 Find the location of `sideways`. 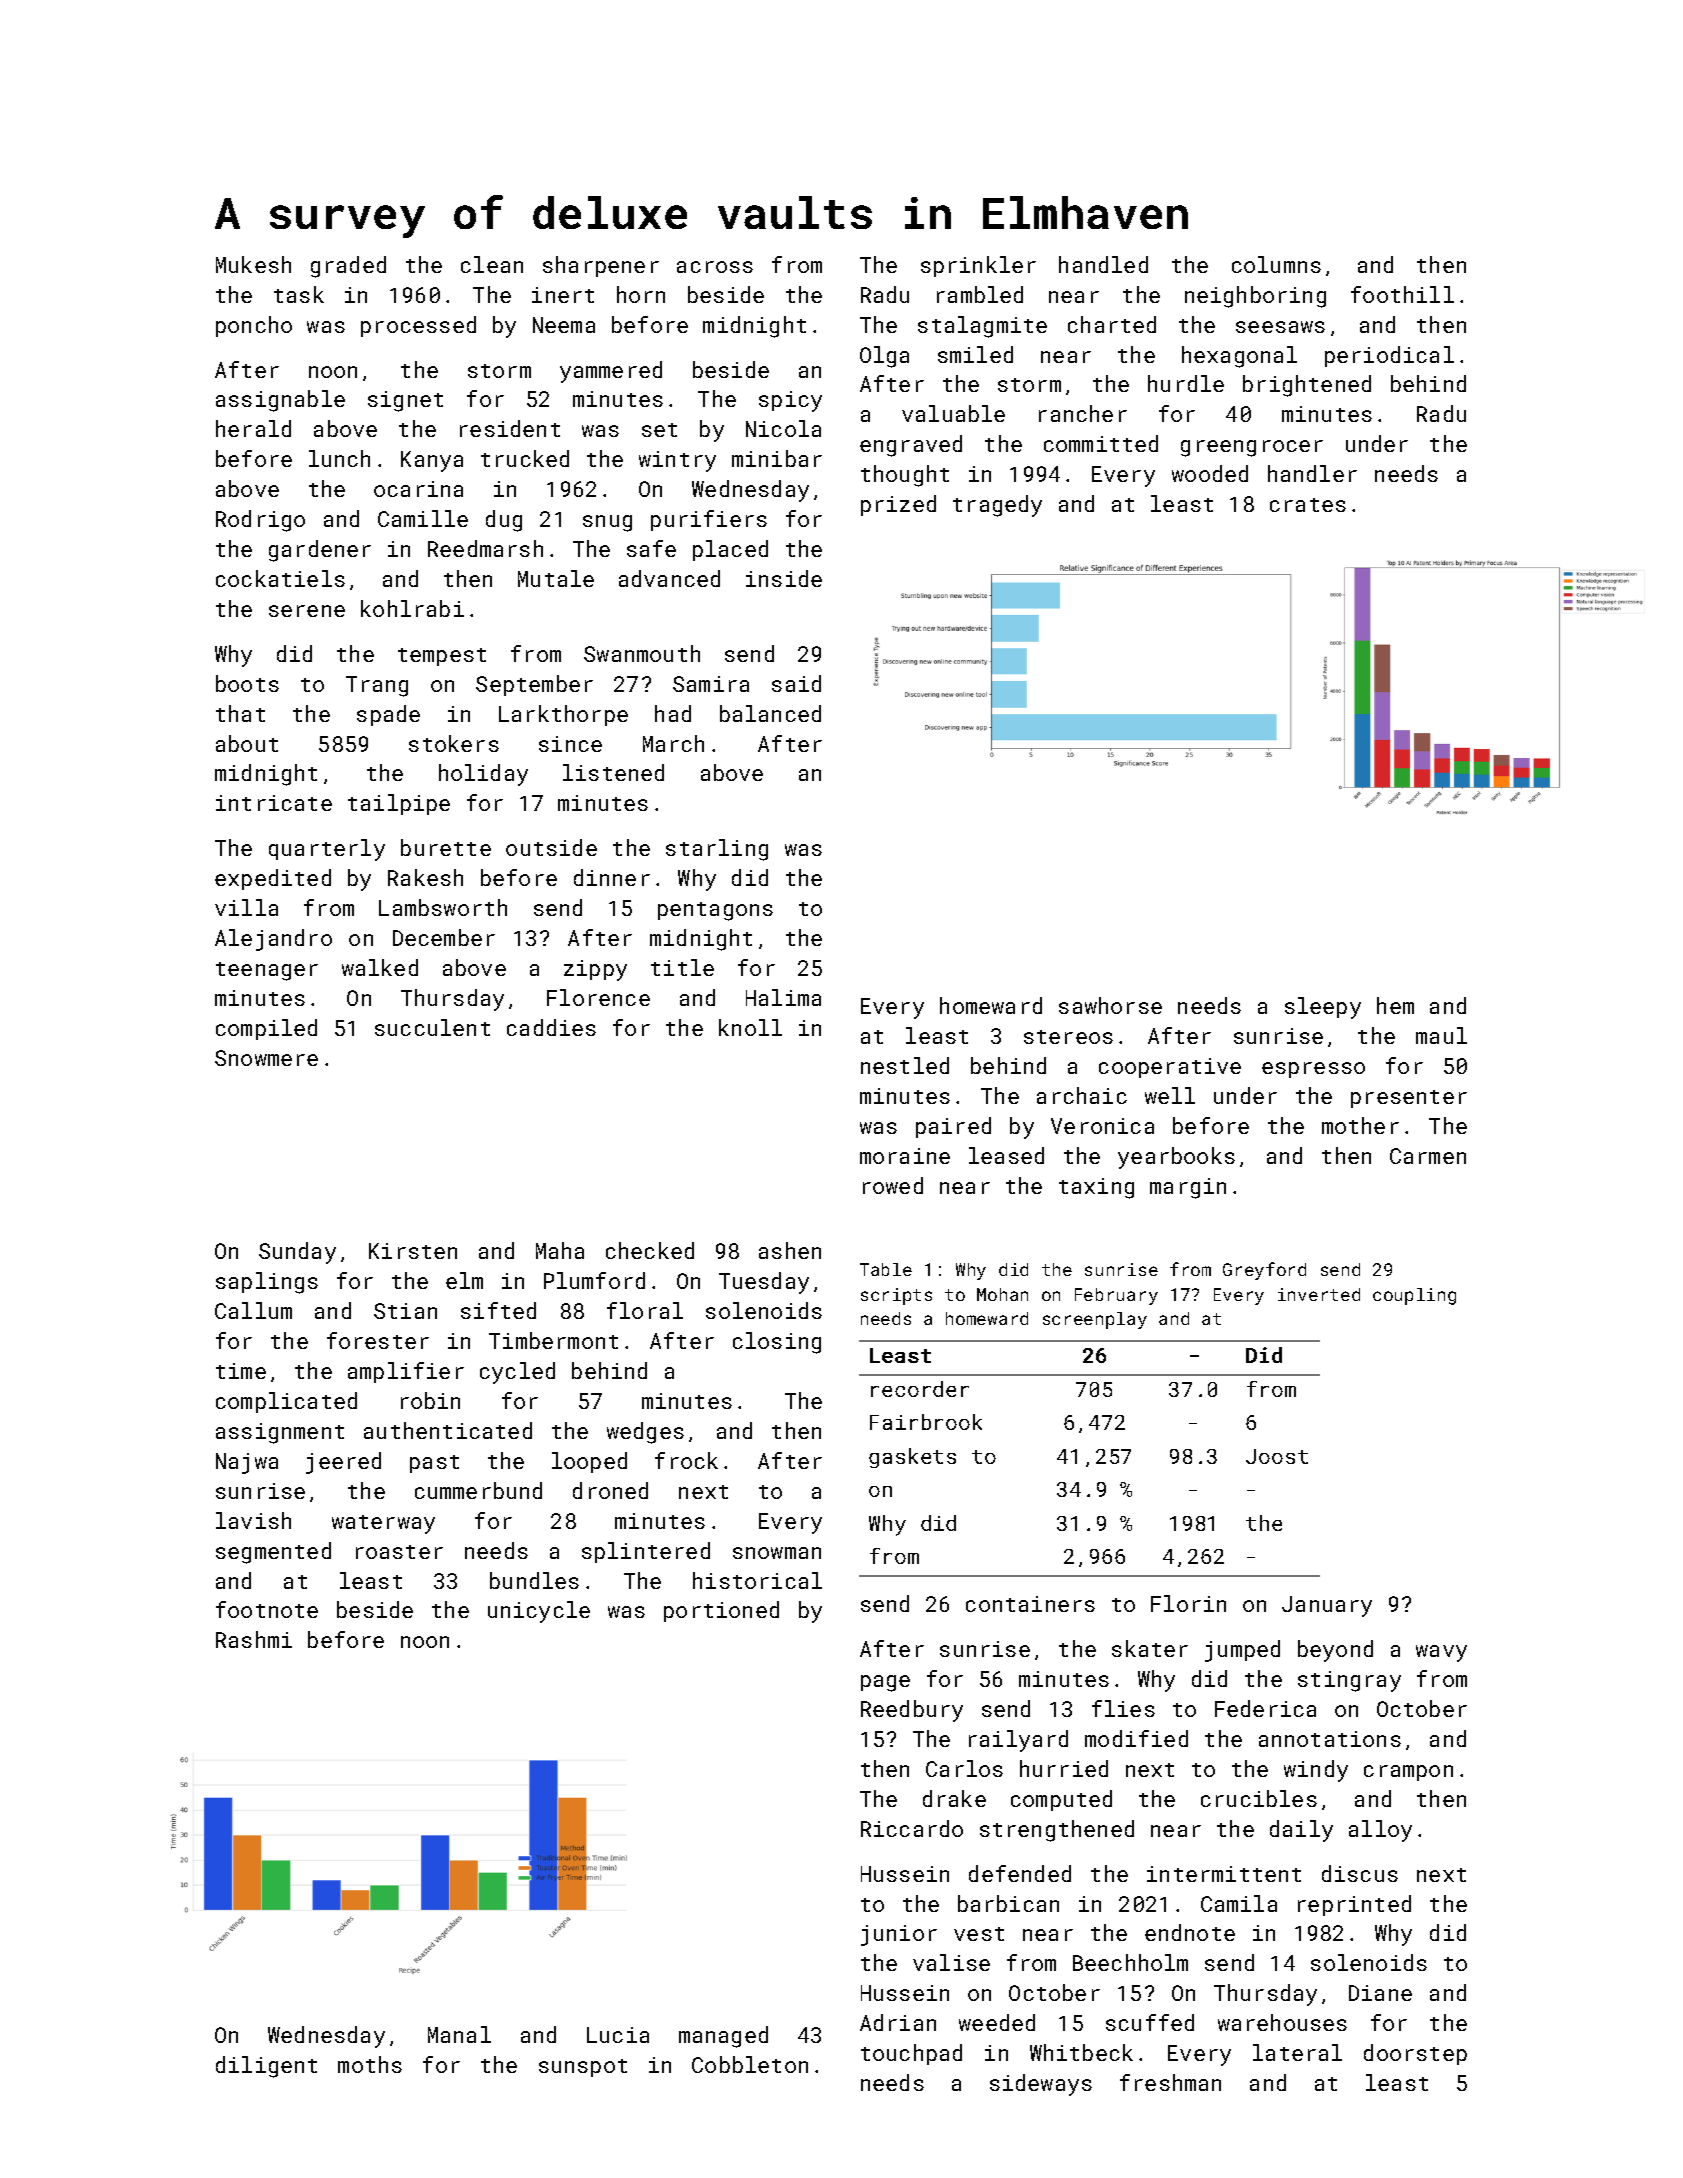

sideways is located at coordinates (1041, 2085).
